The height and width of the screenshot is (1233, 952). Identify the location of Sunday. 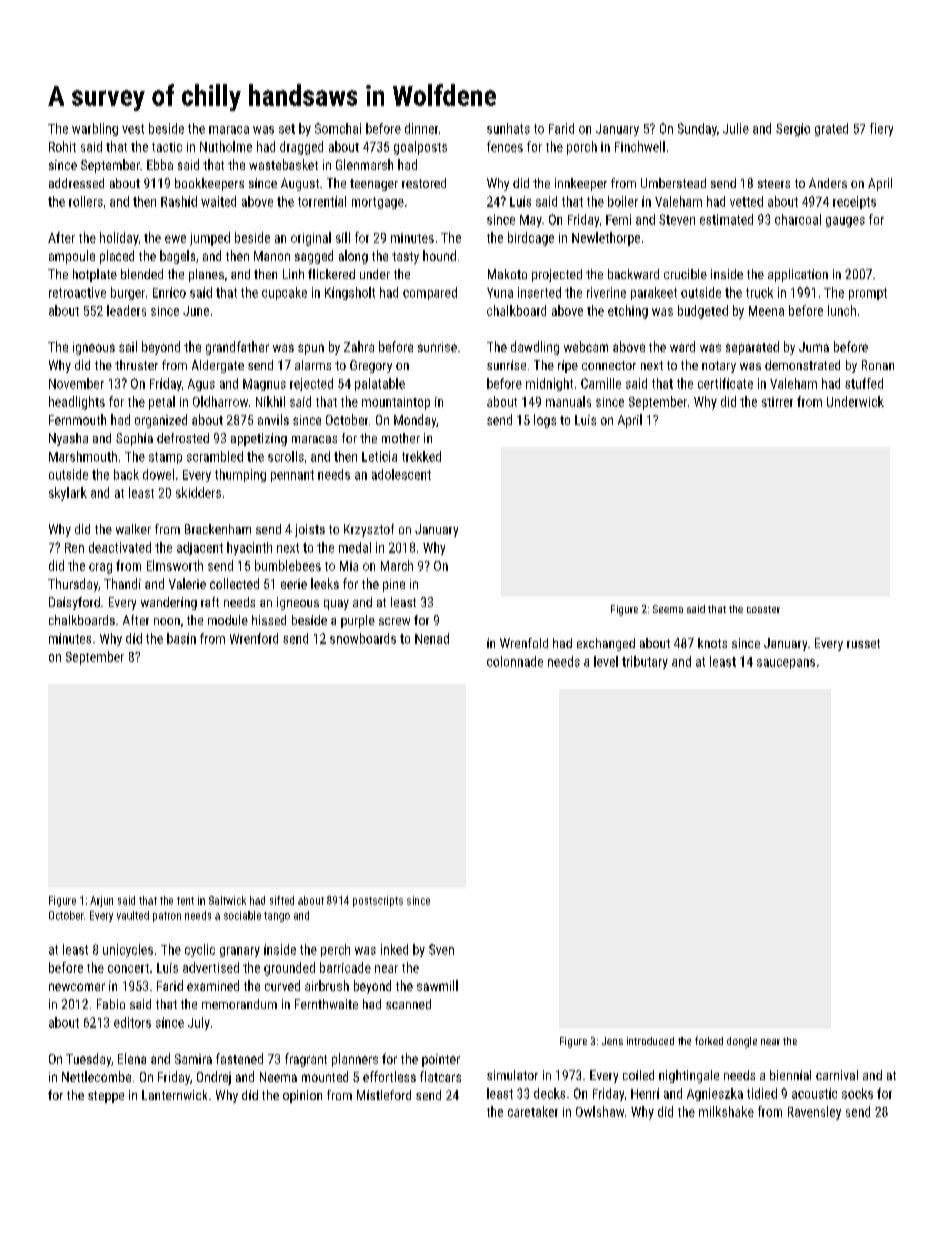
(697, 129).
